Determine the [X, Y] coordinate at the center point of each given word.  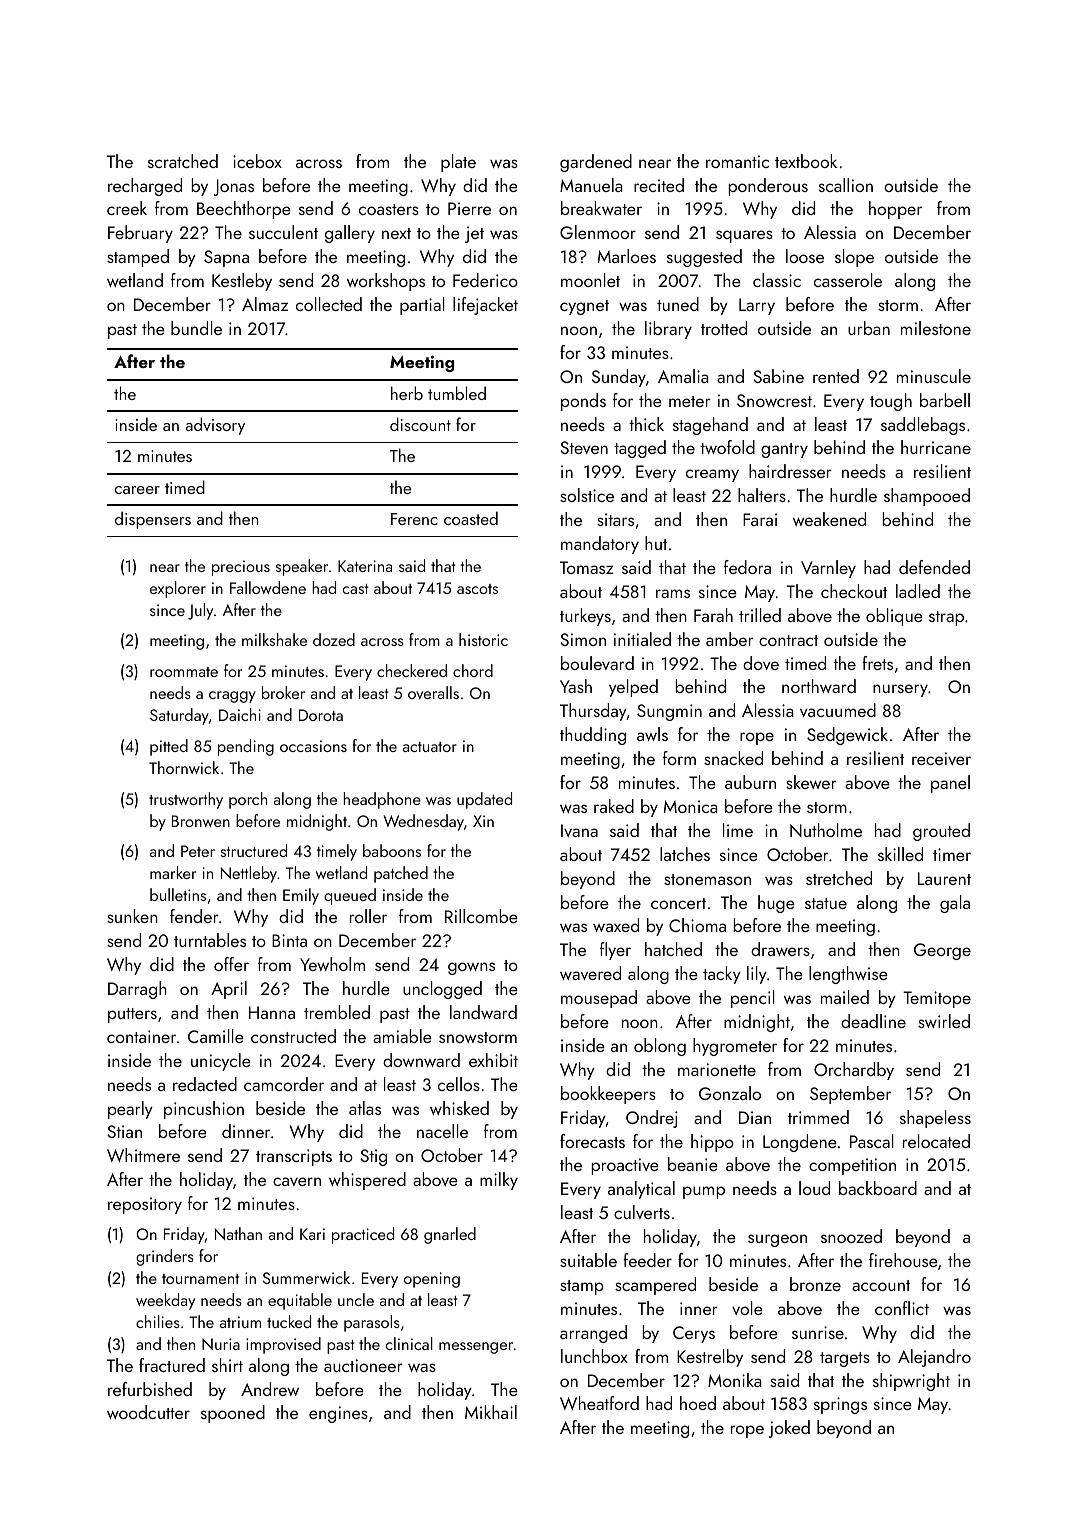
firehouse [903, 1260]
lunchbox [594, 1356]
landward [483, 1012]
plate [458, 163]
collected [329, 304]
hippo [712, 1143]
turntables [210, 940]
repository [145, 1205]
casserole [848, 280]
